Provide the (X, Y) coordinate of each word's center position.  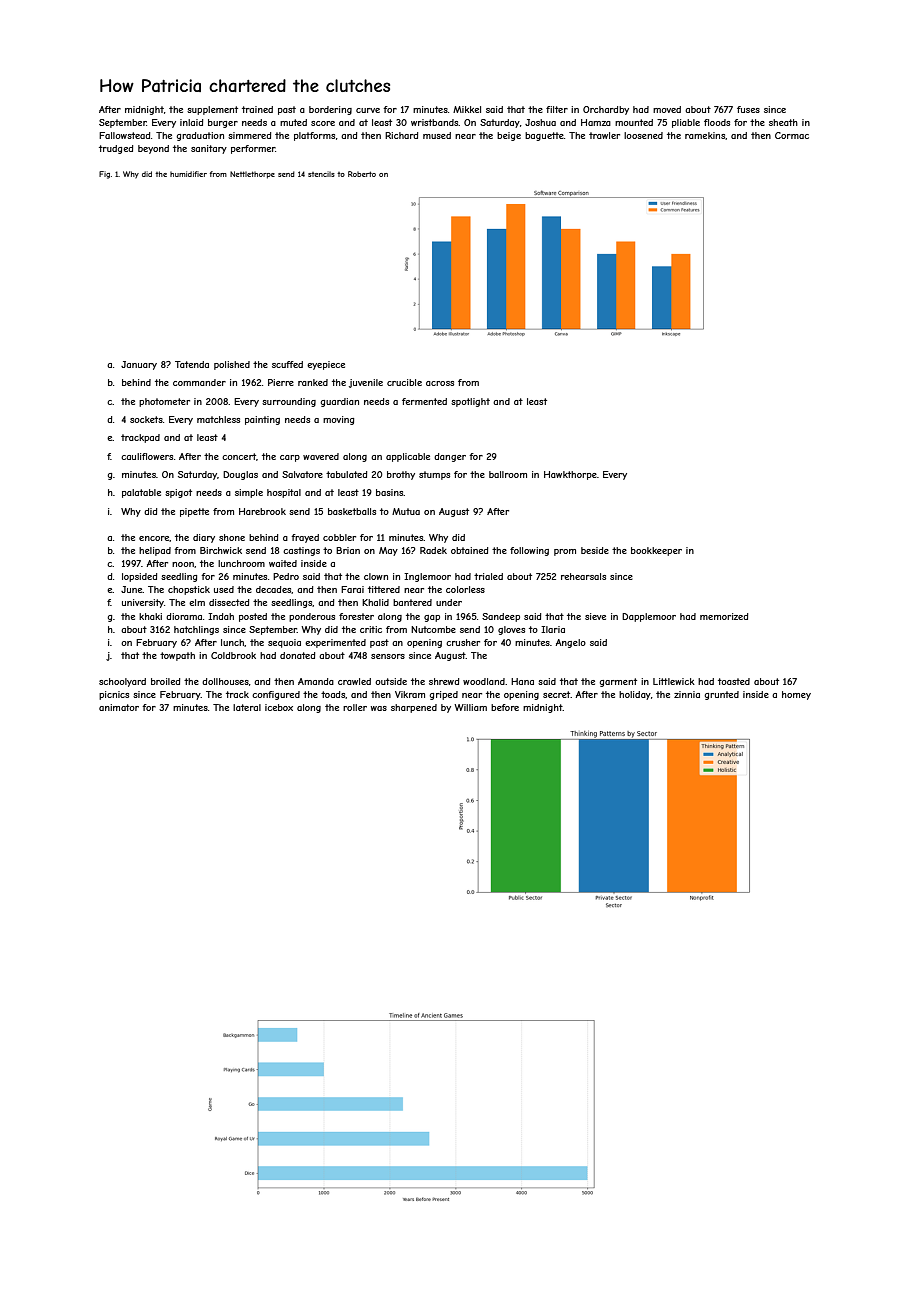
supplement (212, 110)
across (440, 383)
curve (368, 110)
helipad (155, 551)
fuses (748, 109)
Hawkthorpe (570, 475)
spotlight (470, 402)
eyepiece (326, 365)
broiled (165, 681)
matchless (218, 419)
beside (595, 550)
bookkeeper (656, 551)
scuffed (287, 364)
